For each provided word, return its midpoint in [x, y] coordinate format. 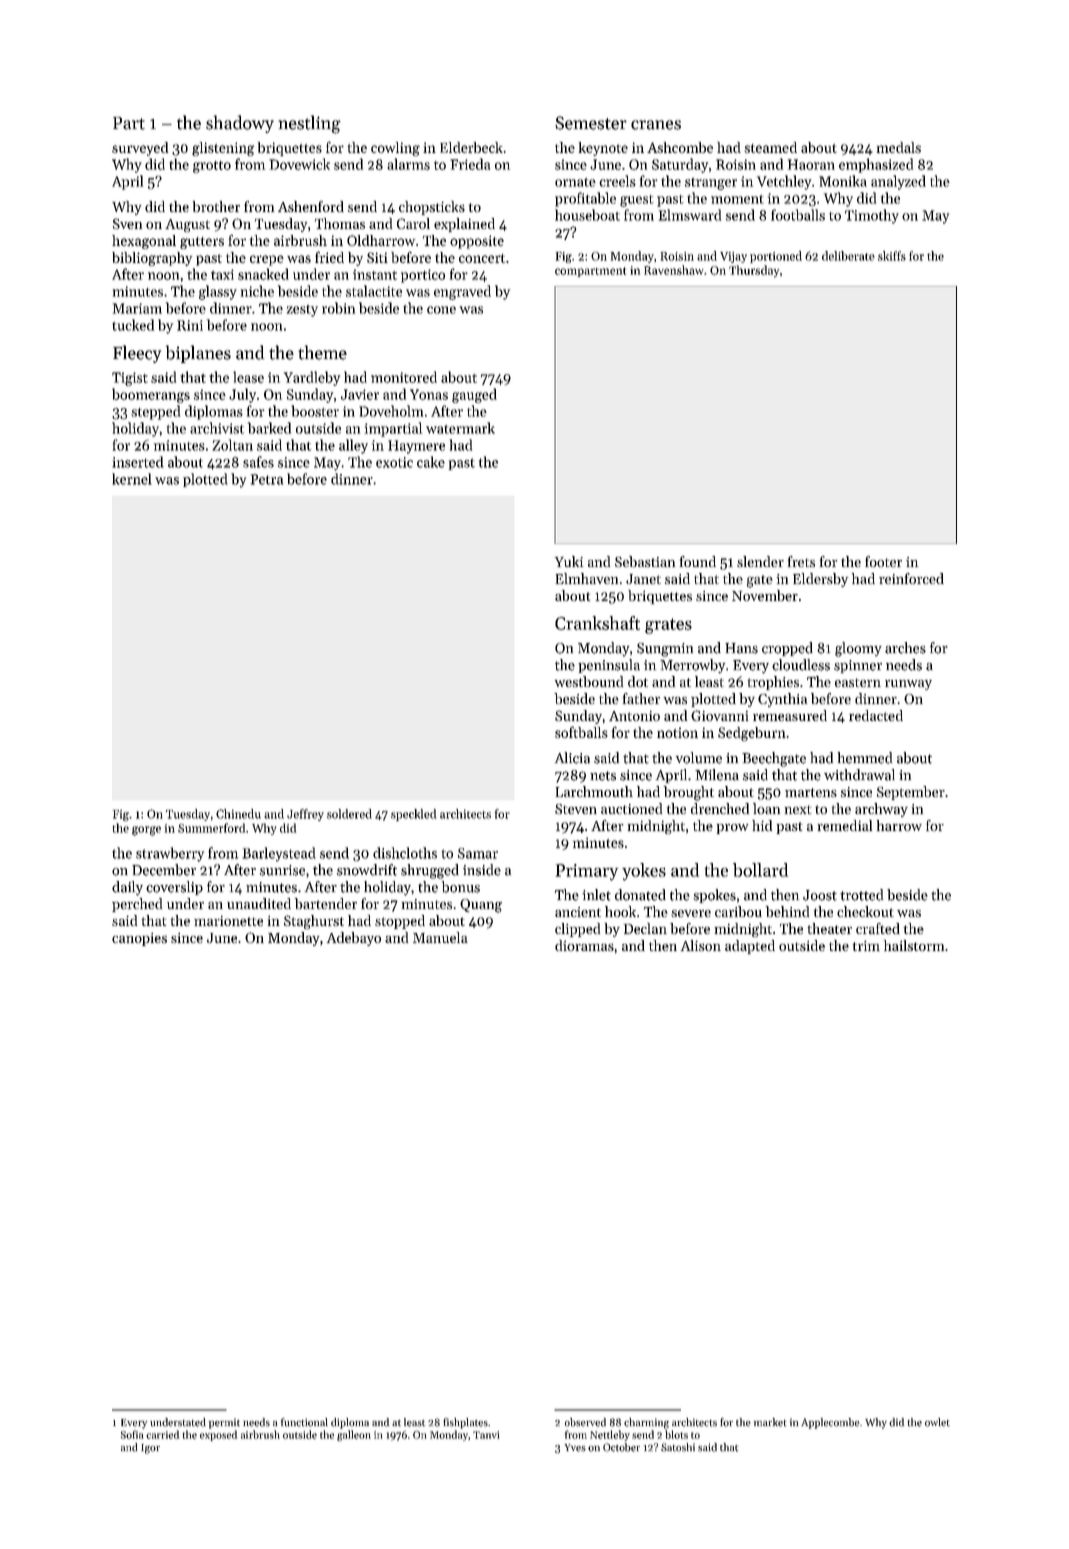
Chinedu [238, 814]
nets [603, 776]
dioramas [584, 945]
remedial [845, 825]
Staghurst [314, 922]
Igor [150, 1449]
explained [464, 225]
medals [899, 147]
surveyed [140, 149]
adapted [750, 947]
